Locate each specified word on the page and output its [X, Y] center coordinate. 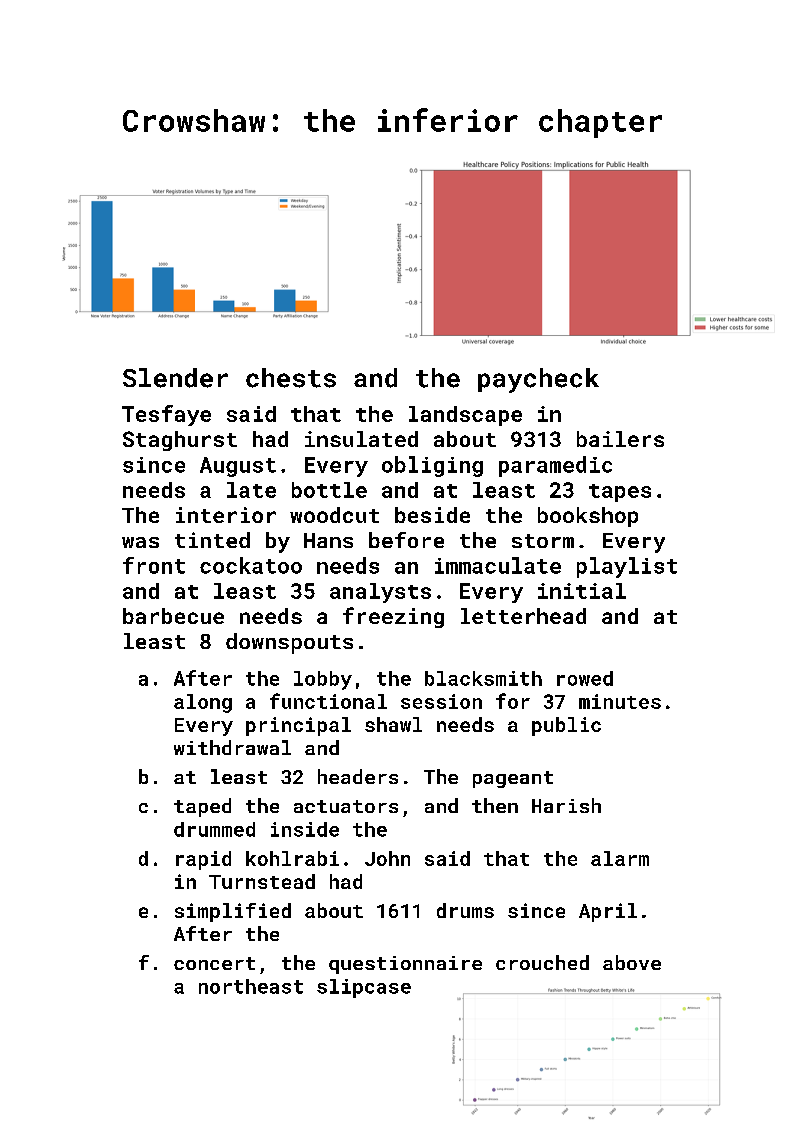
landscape [465, 416]
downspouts [289, 643]
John [387, 858]
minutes [620, 701]
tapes [620, 493]
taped [202, 807]
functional [328, 701]
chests [291, 378]
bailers [620, 439]
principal [298, 726]
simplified [233, 912]
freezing [393, 617]
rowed [585, 678]
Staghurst [180, 441]
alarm [620, 858]
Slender [175, 378]
